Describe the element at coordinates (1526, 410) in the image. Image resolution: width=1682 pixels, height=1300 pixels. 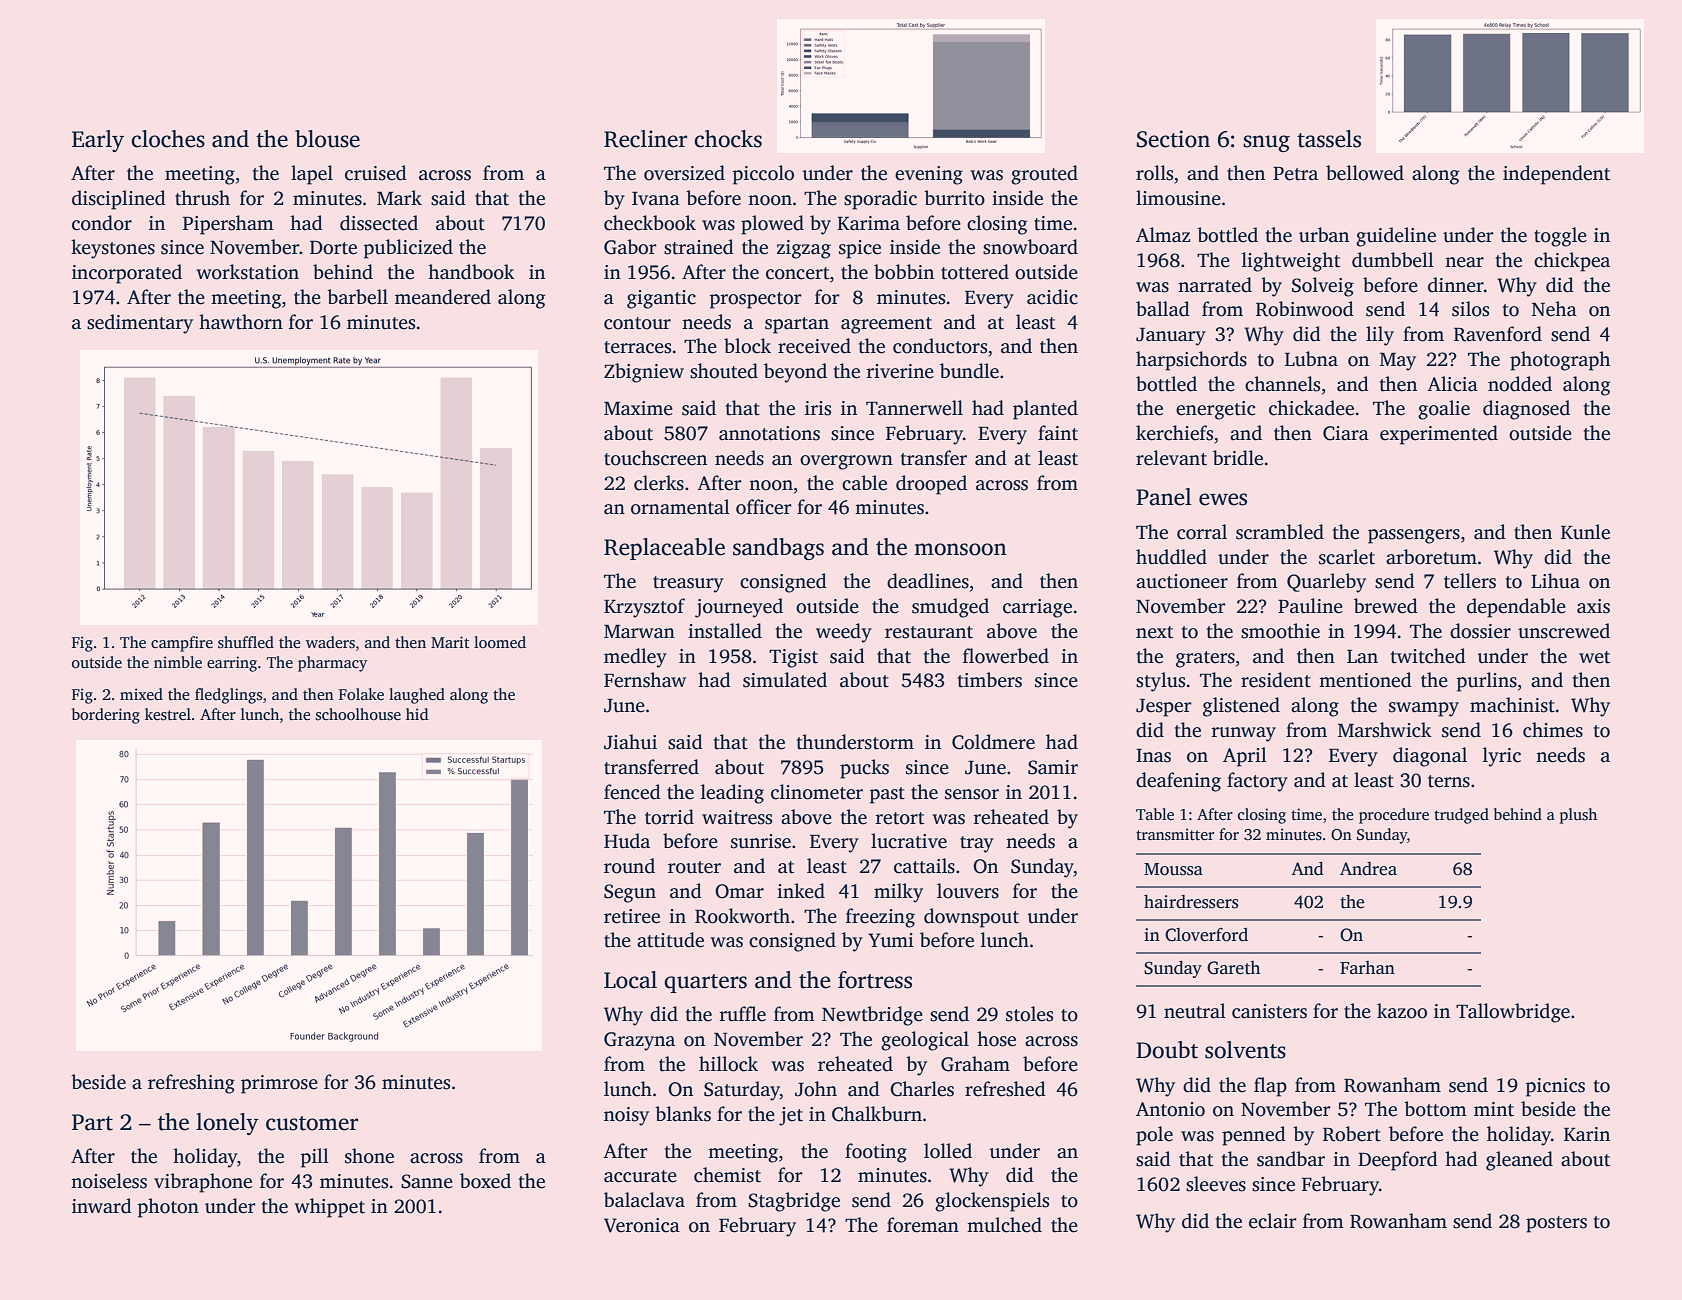
I see `diagnosed` at that location.
